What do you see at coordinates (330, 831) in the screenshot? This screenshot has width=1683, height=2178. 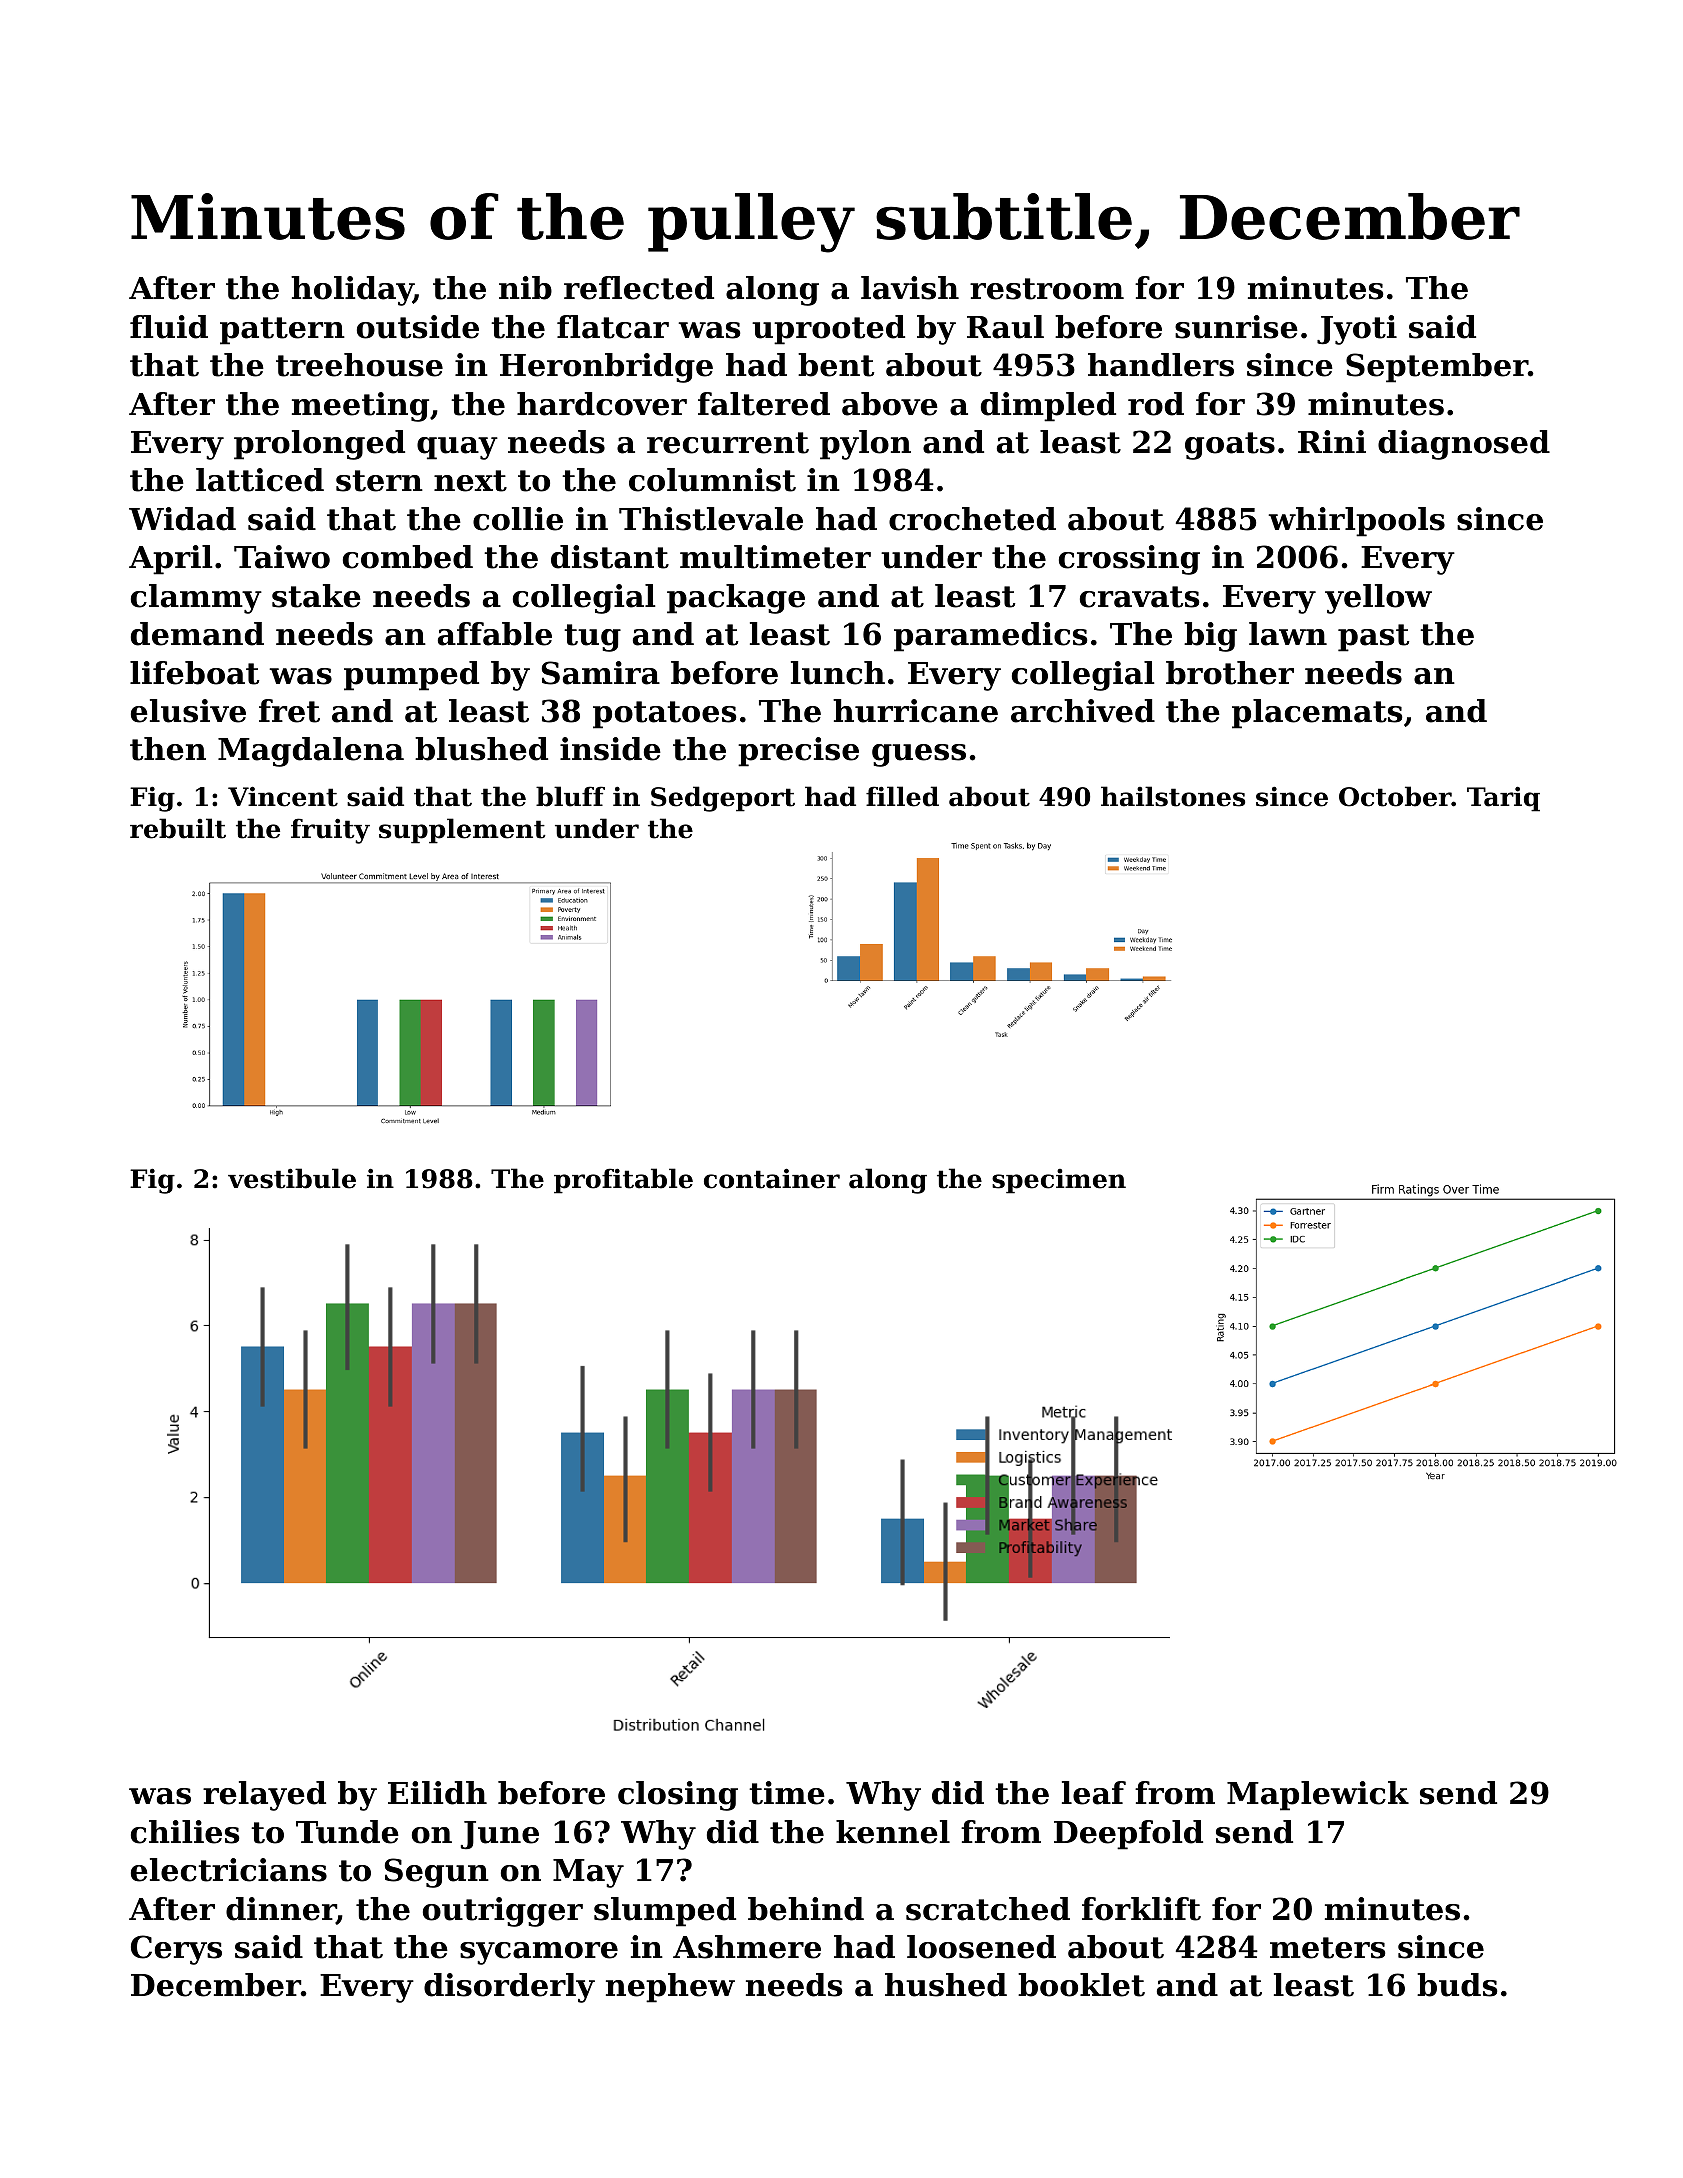 I see `fruity` at bounding box center [330, 831].
